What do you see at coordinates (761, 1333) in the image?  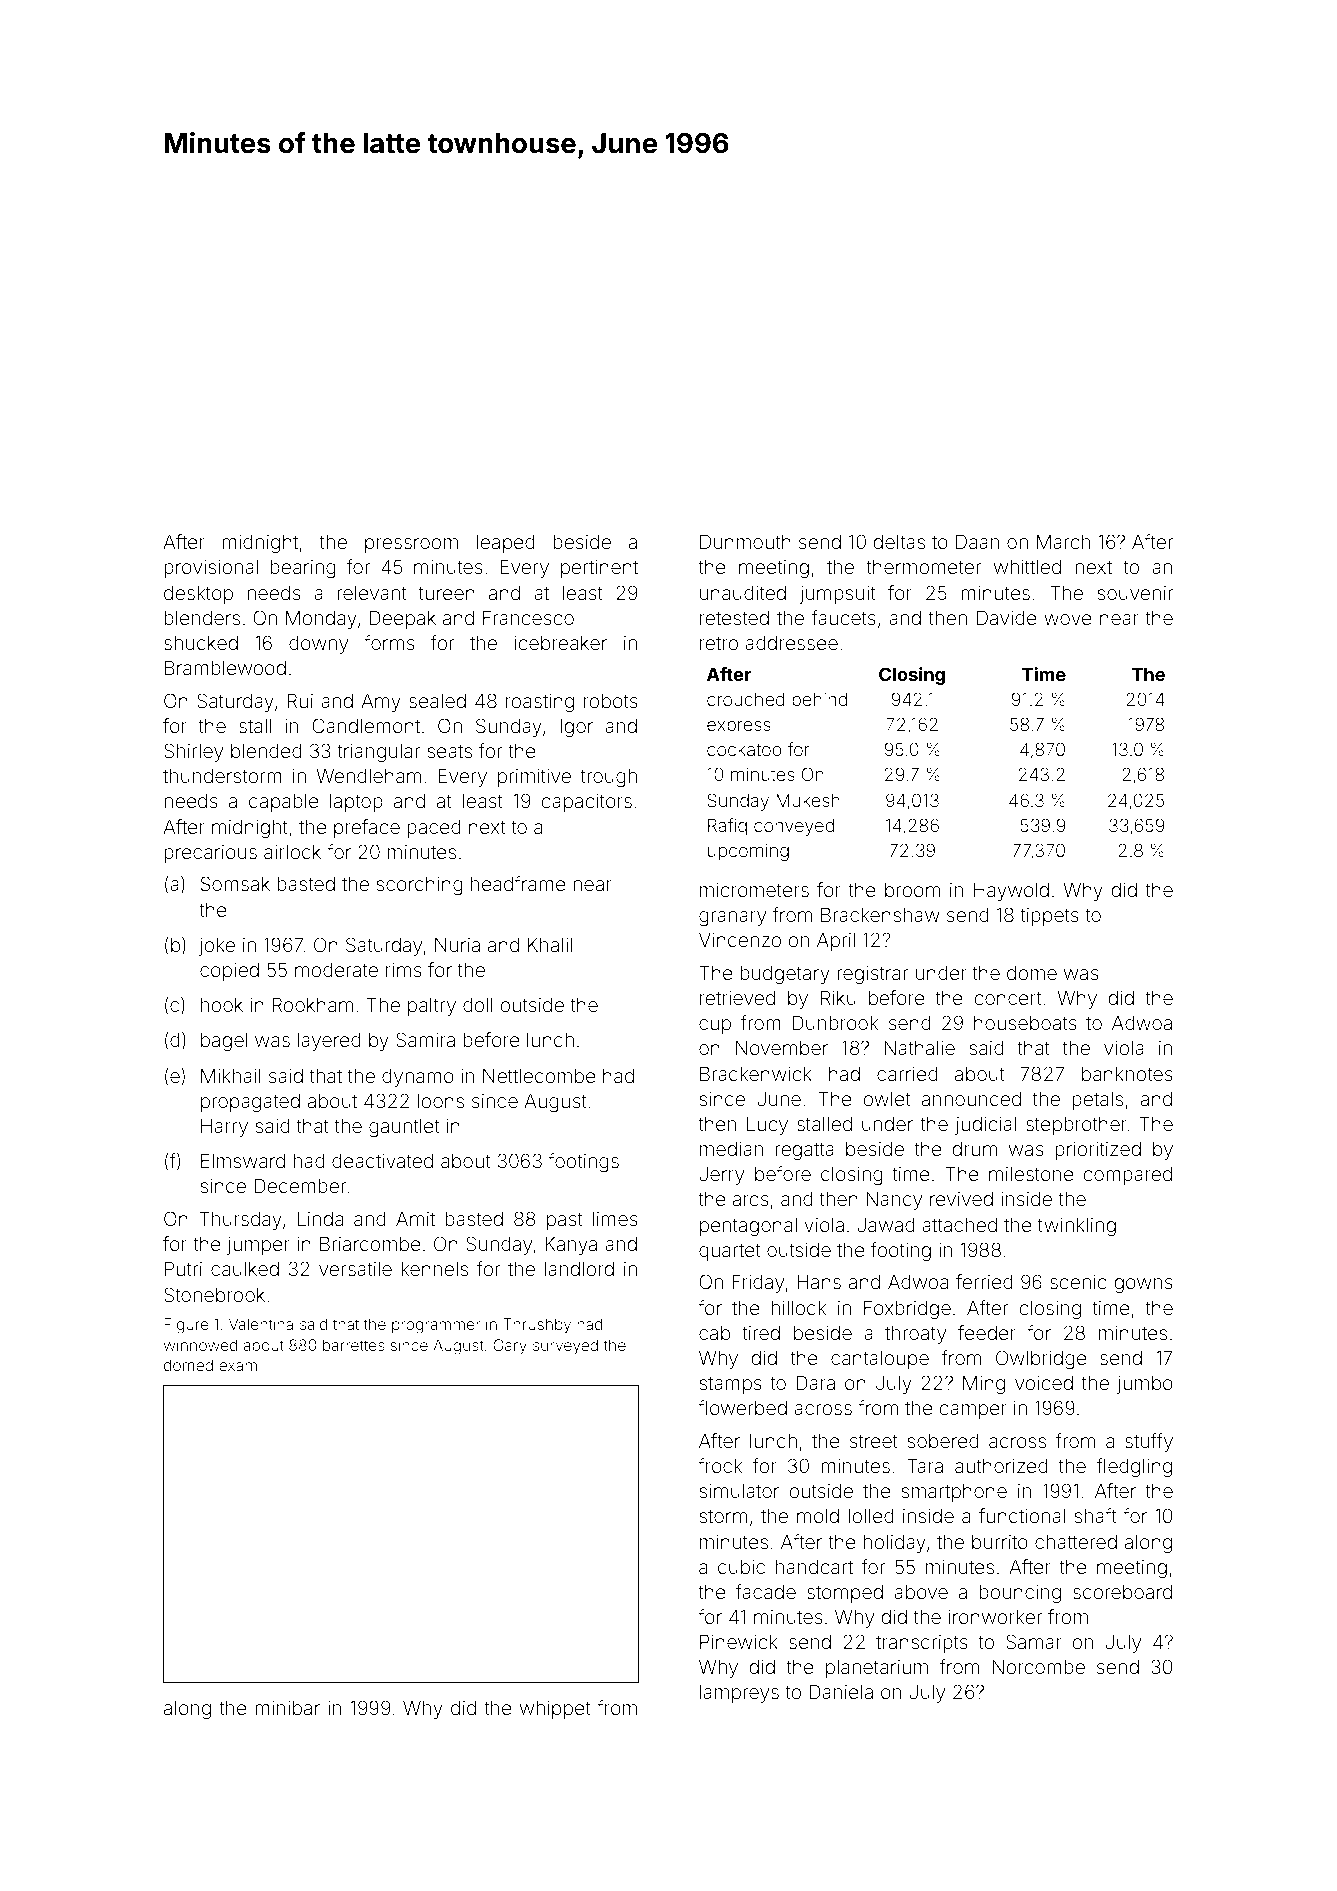 I see `tired` at bounding box center [761, 1333].
